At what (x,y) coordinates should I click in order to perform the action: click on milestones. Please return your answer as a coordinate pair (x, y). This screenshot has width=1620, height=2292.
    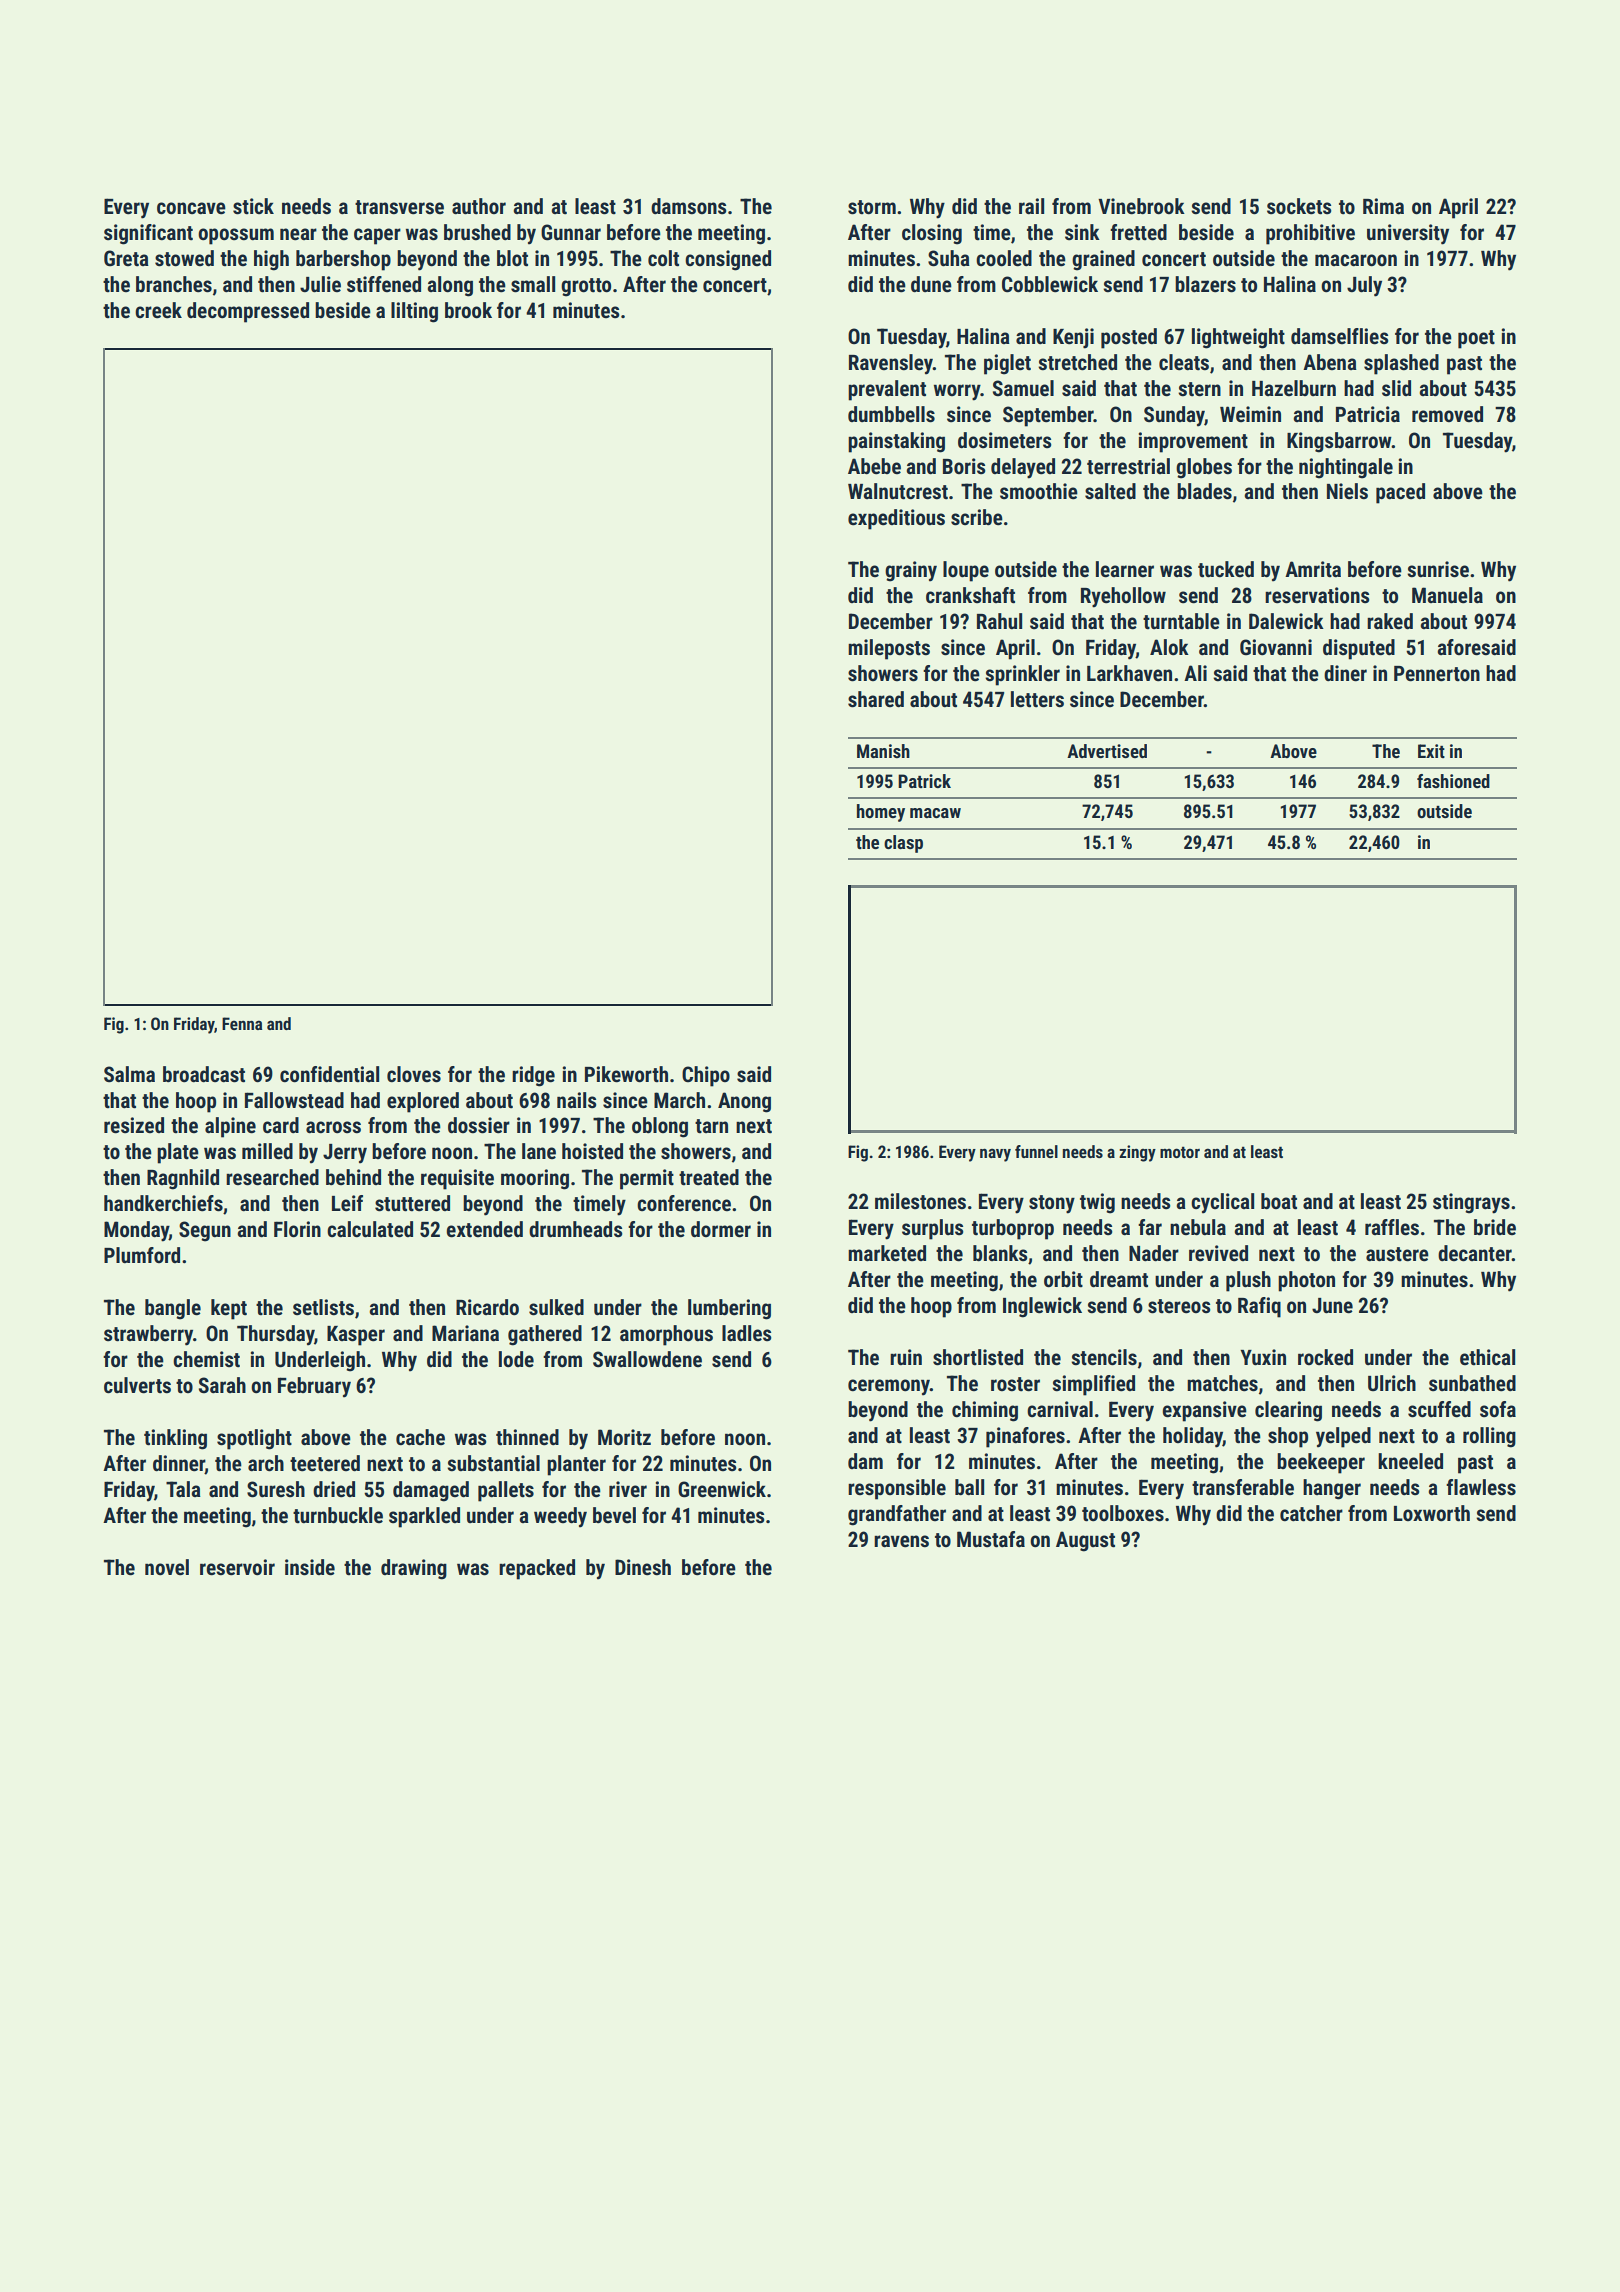
    Looking at the image, I should click on (920, 1201).
